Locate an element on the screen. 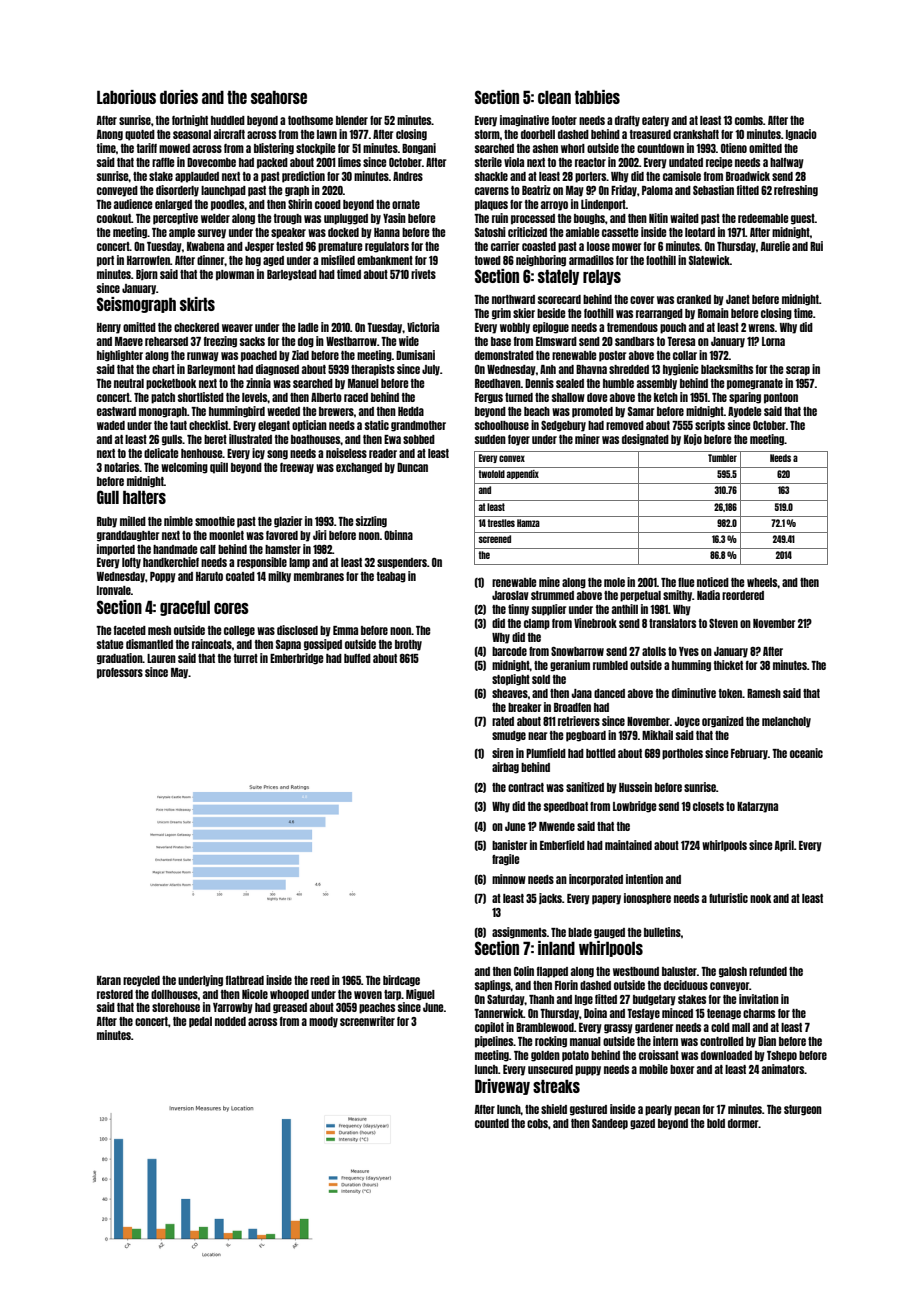 Image resolution: width=924 pixels, height=1308 pixels. Tesfaye is located at coordinates (643, 1014).
